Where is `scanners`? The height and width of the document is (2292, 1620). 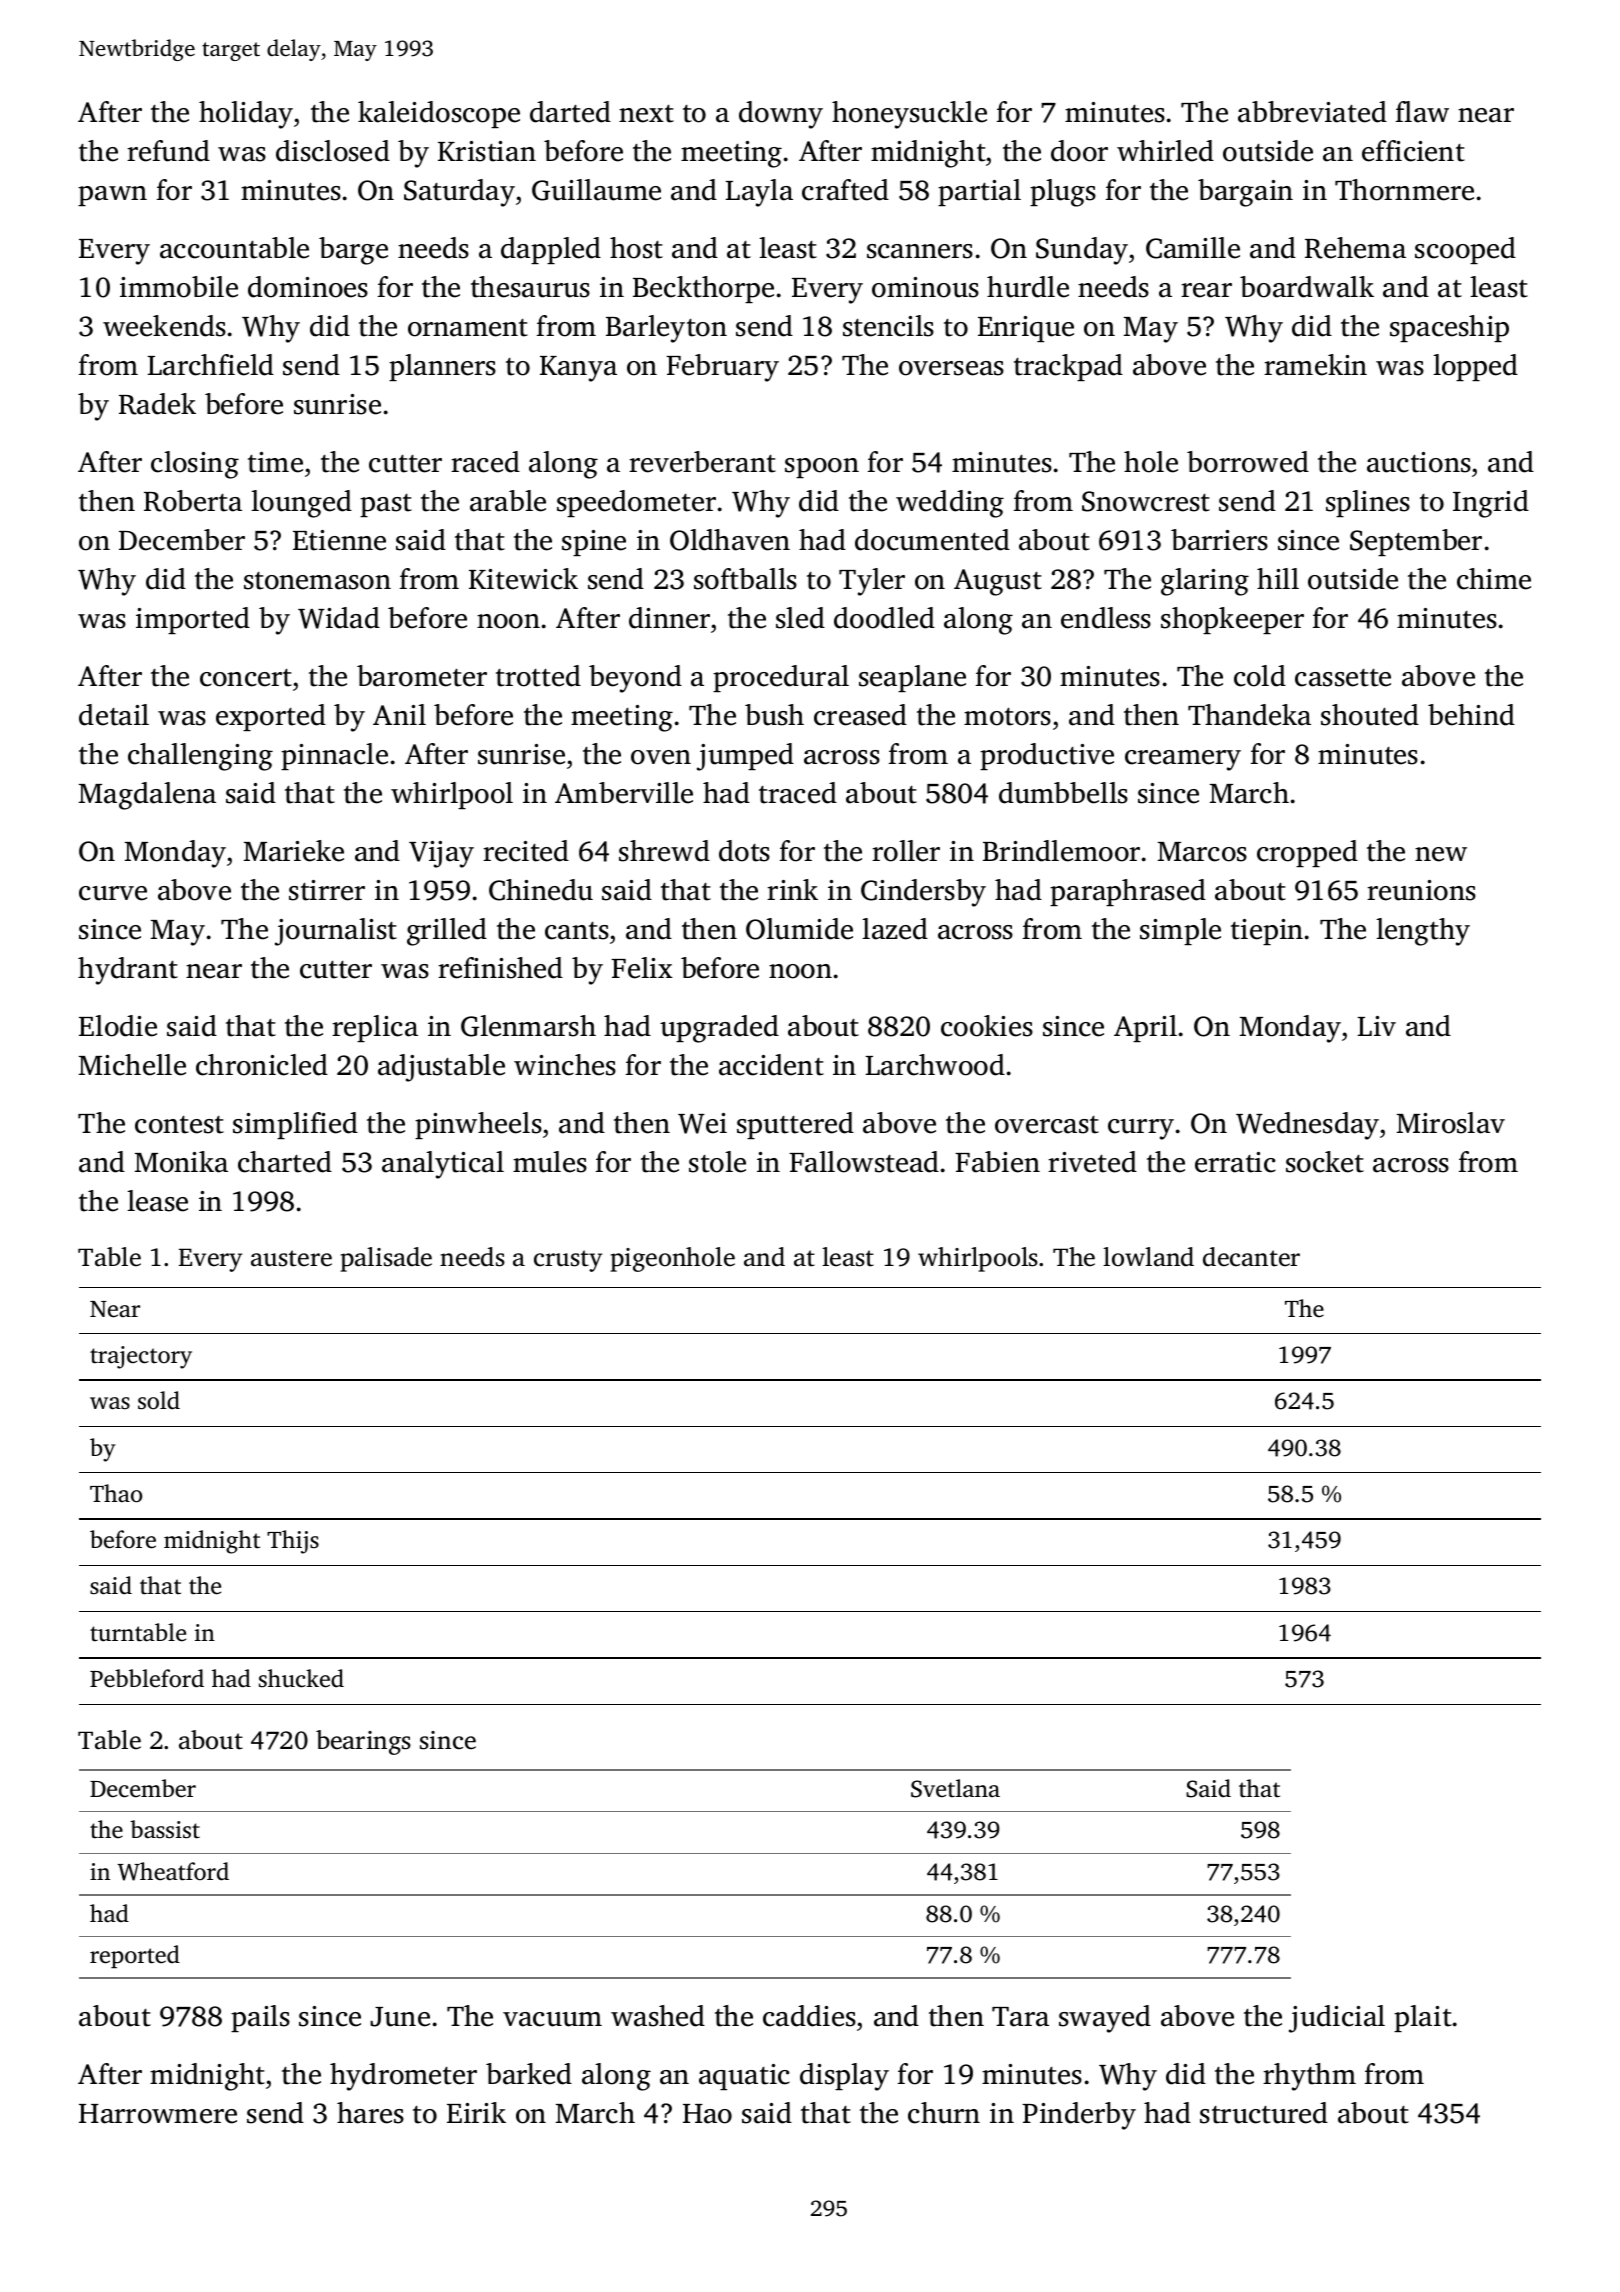
scanners is located at coordinates (920, 251).
